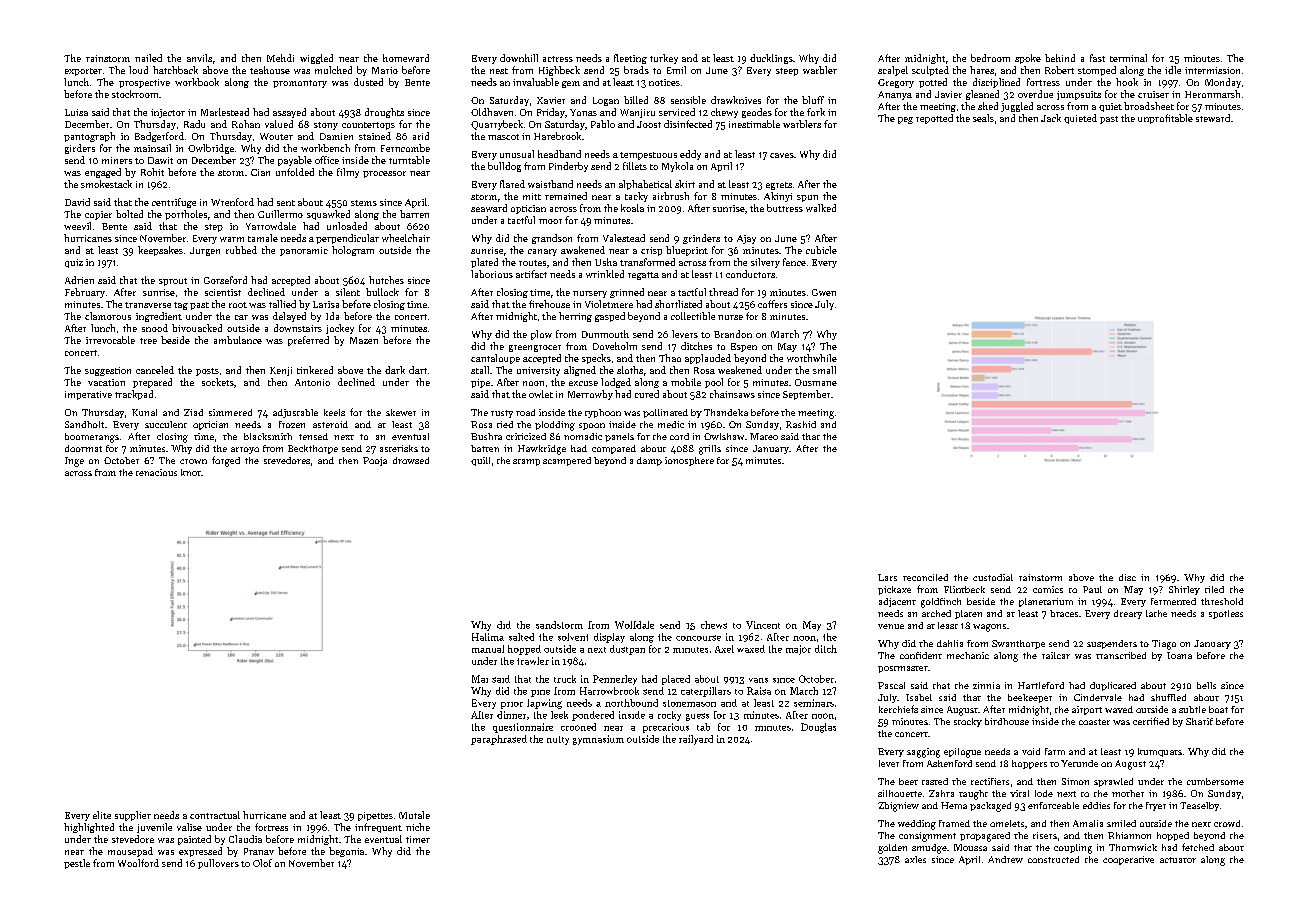  I want to click on Mehdi, so click(280, 58).
